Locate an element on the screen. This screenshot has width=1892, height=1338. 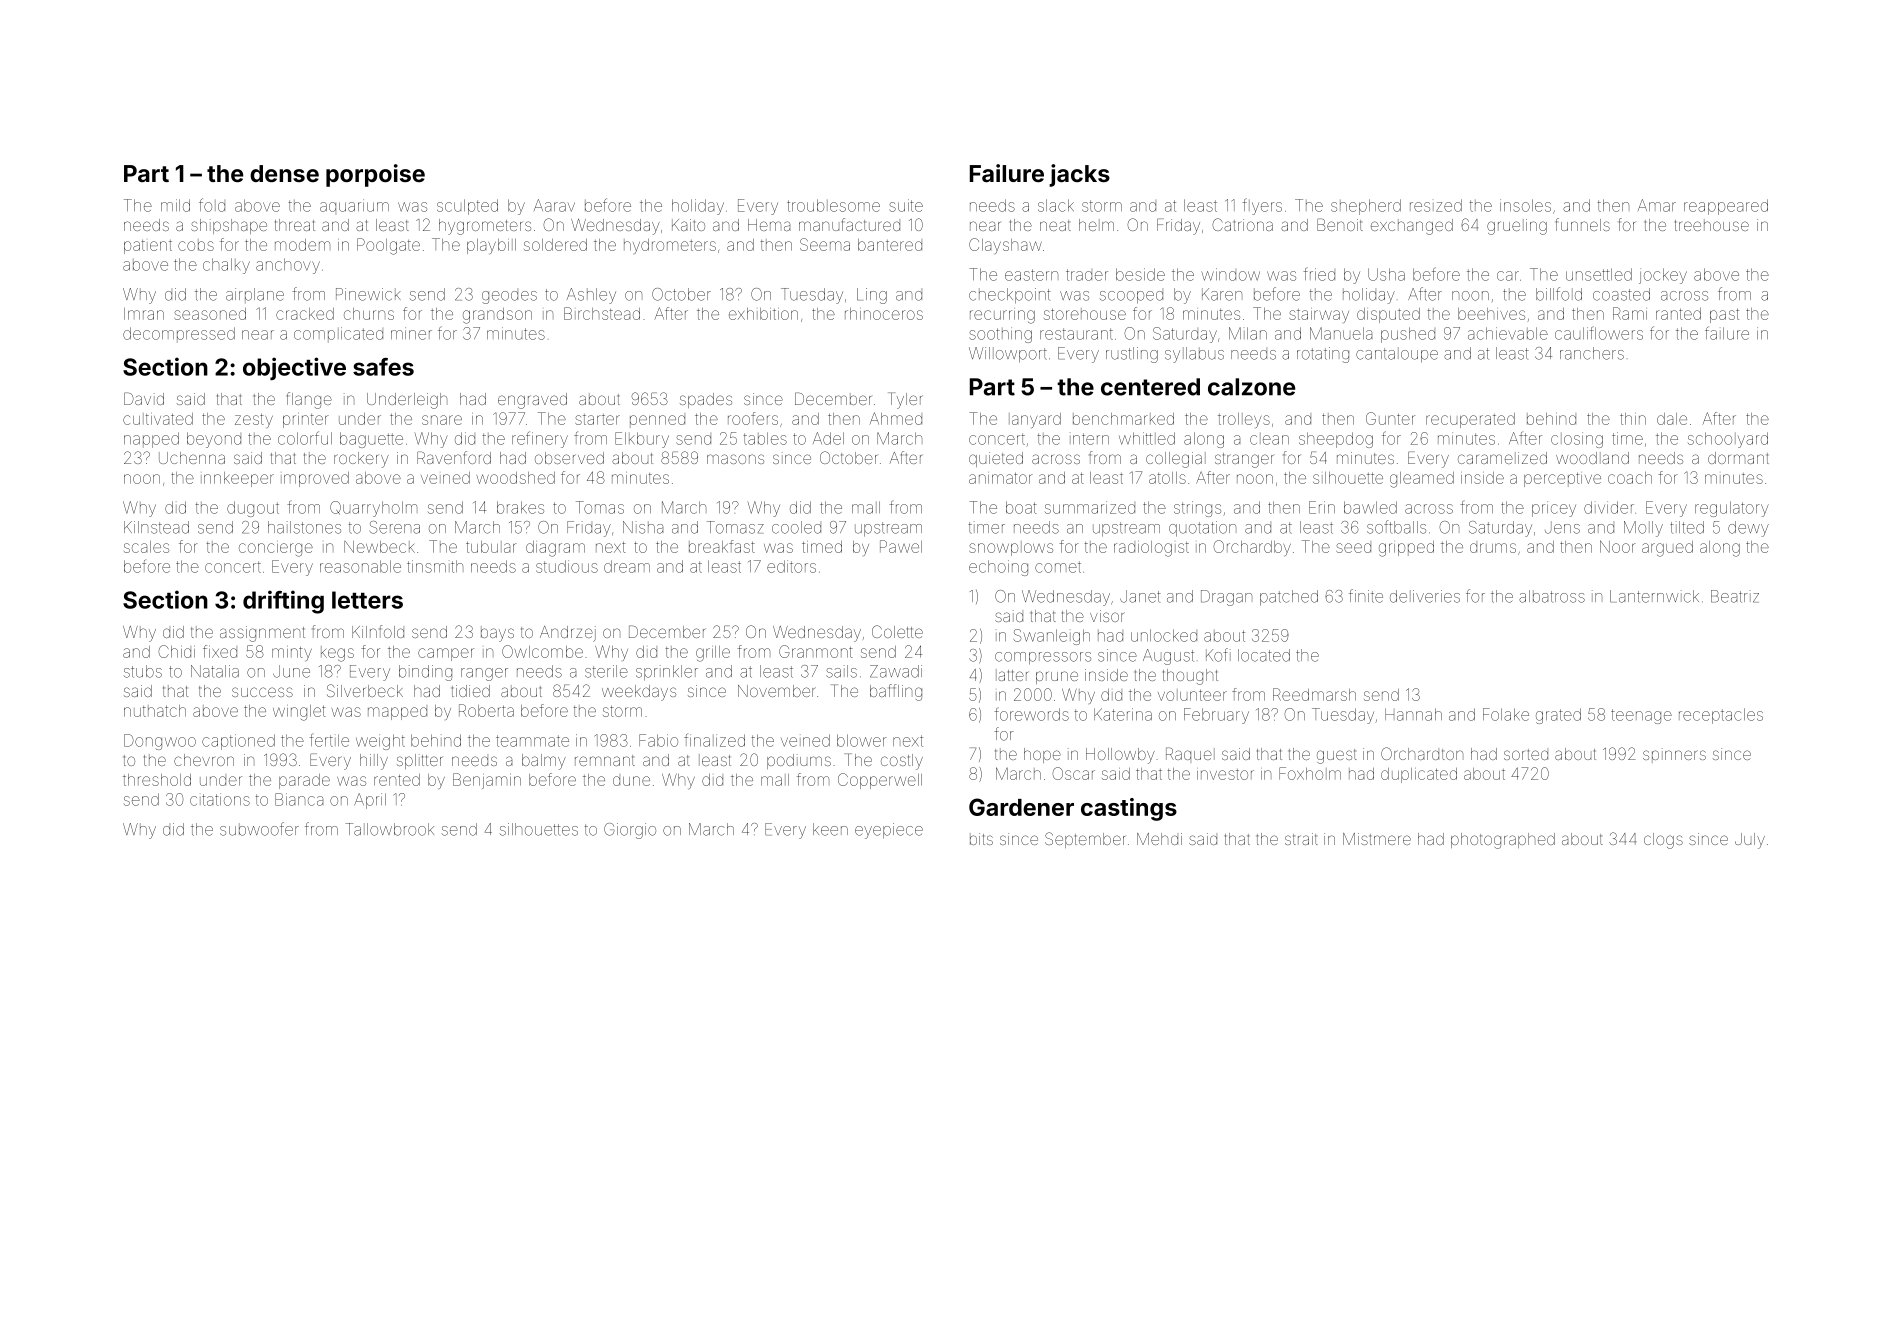
strait is located at coordinates (1301, 839).
